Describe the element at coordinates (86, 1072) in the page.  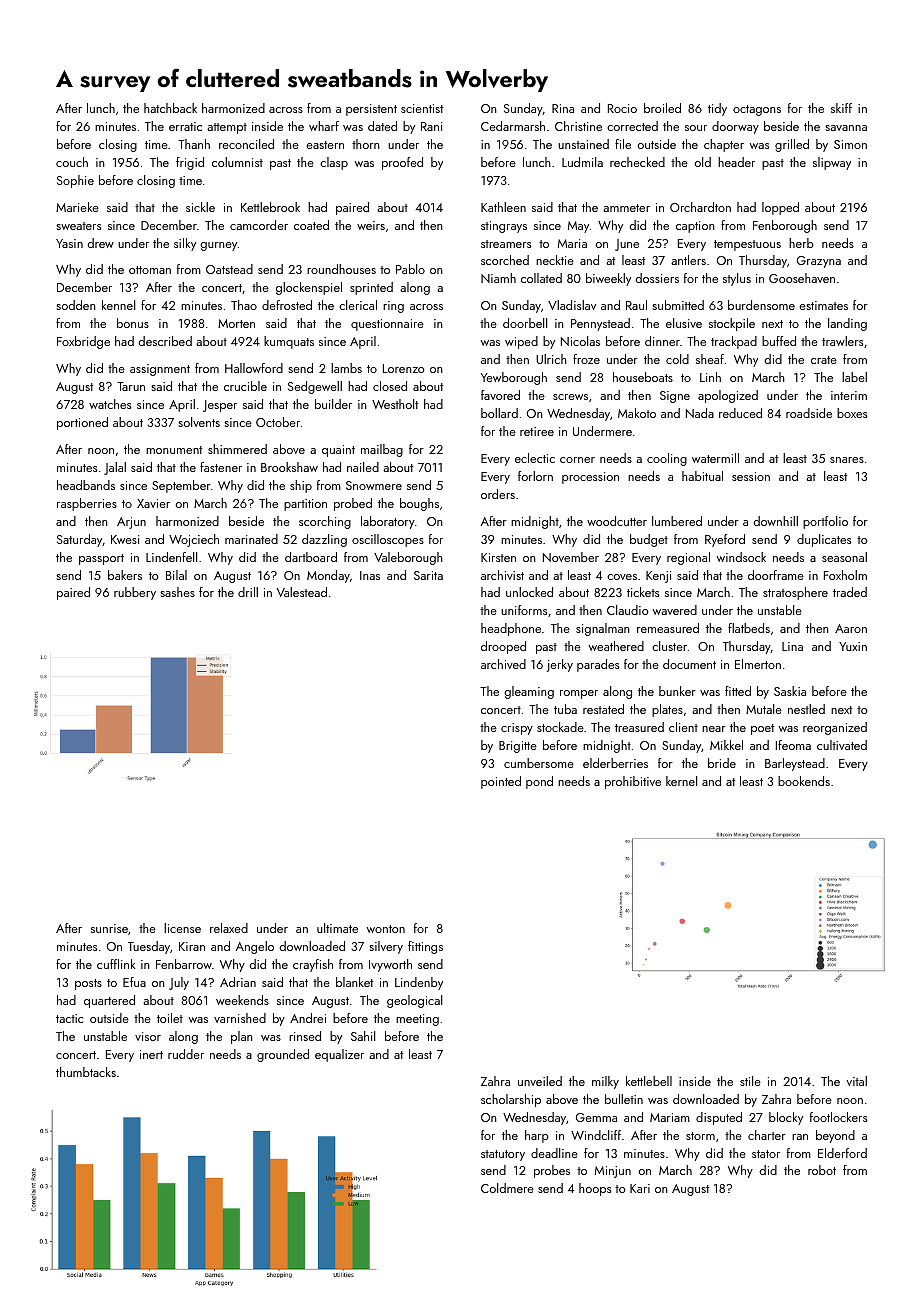
I see `thumbtacks` at that location.
